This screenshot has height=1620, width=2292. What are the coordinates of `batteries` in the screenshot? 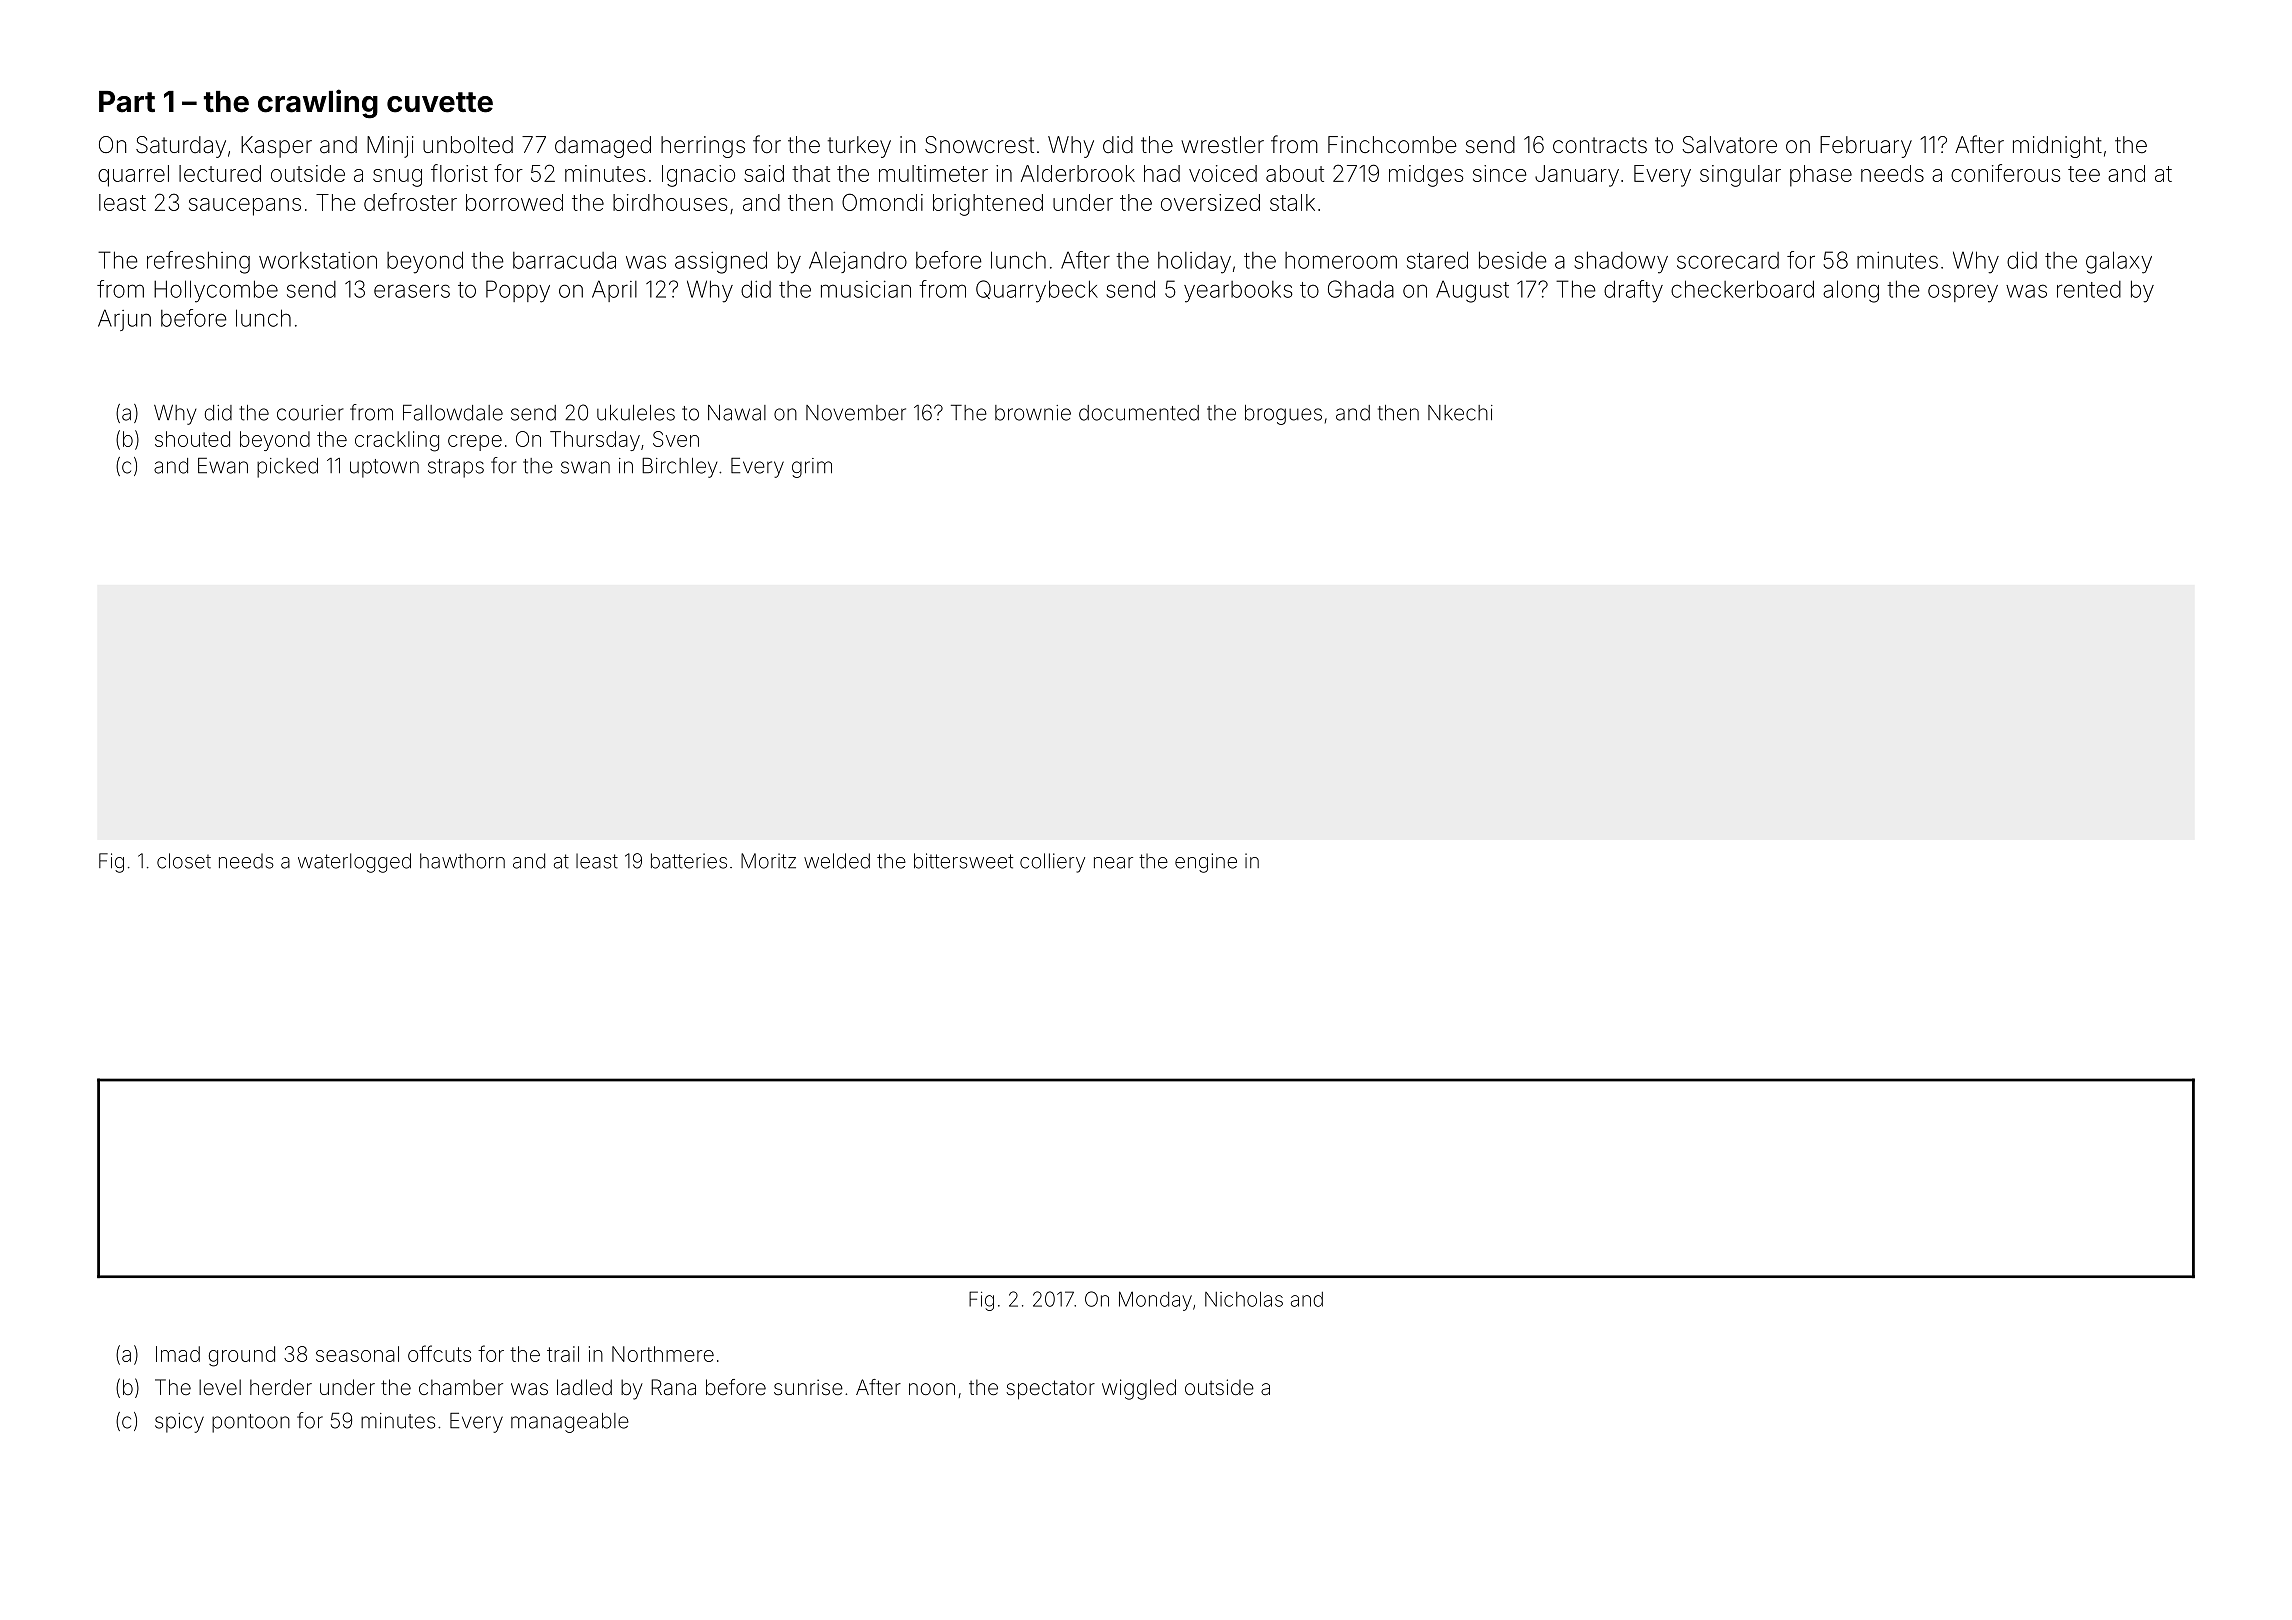 It's located at (689, 861).
